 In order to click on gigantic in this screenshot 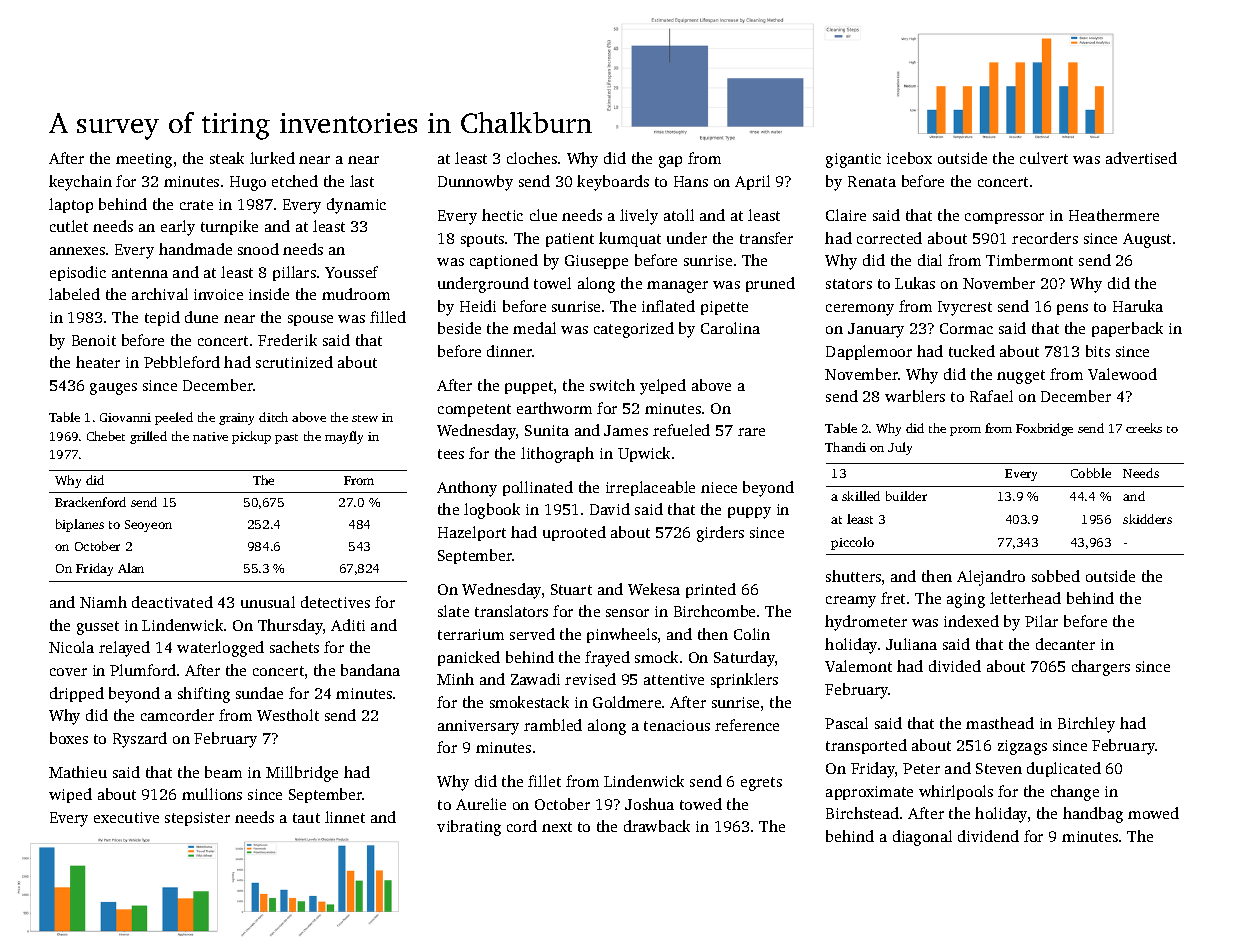, I will do `click(853, 160)`.
